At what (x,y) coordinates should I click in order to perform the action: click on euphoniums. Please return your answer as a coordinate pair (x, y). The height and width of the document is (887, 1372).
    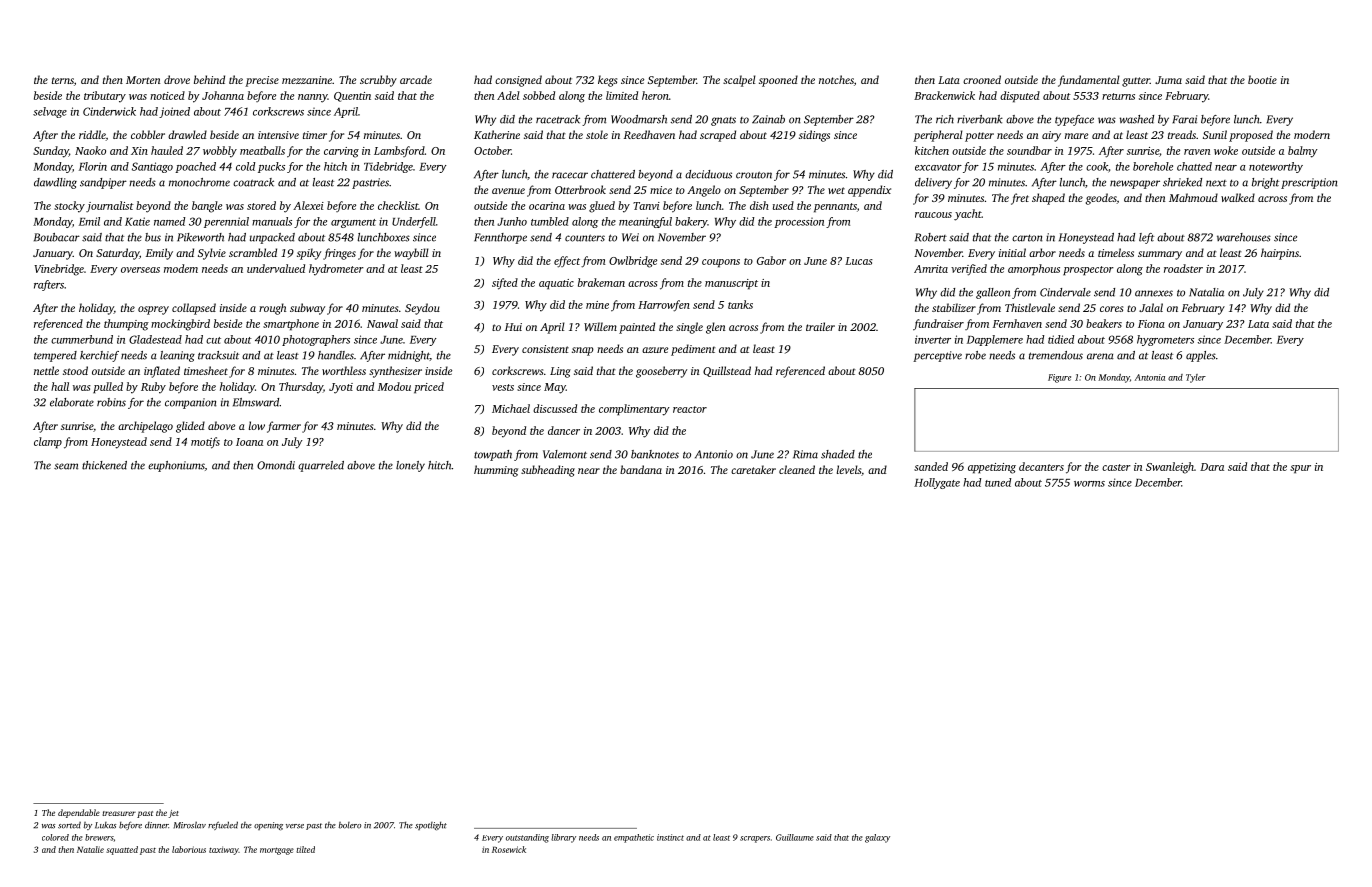
    Looking at the image, I should click on (176, 466).
